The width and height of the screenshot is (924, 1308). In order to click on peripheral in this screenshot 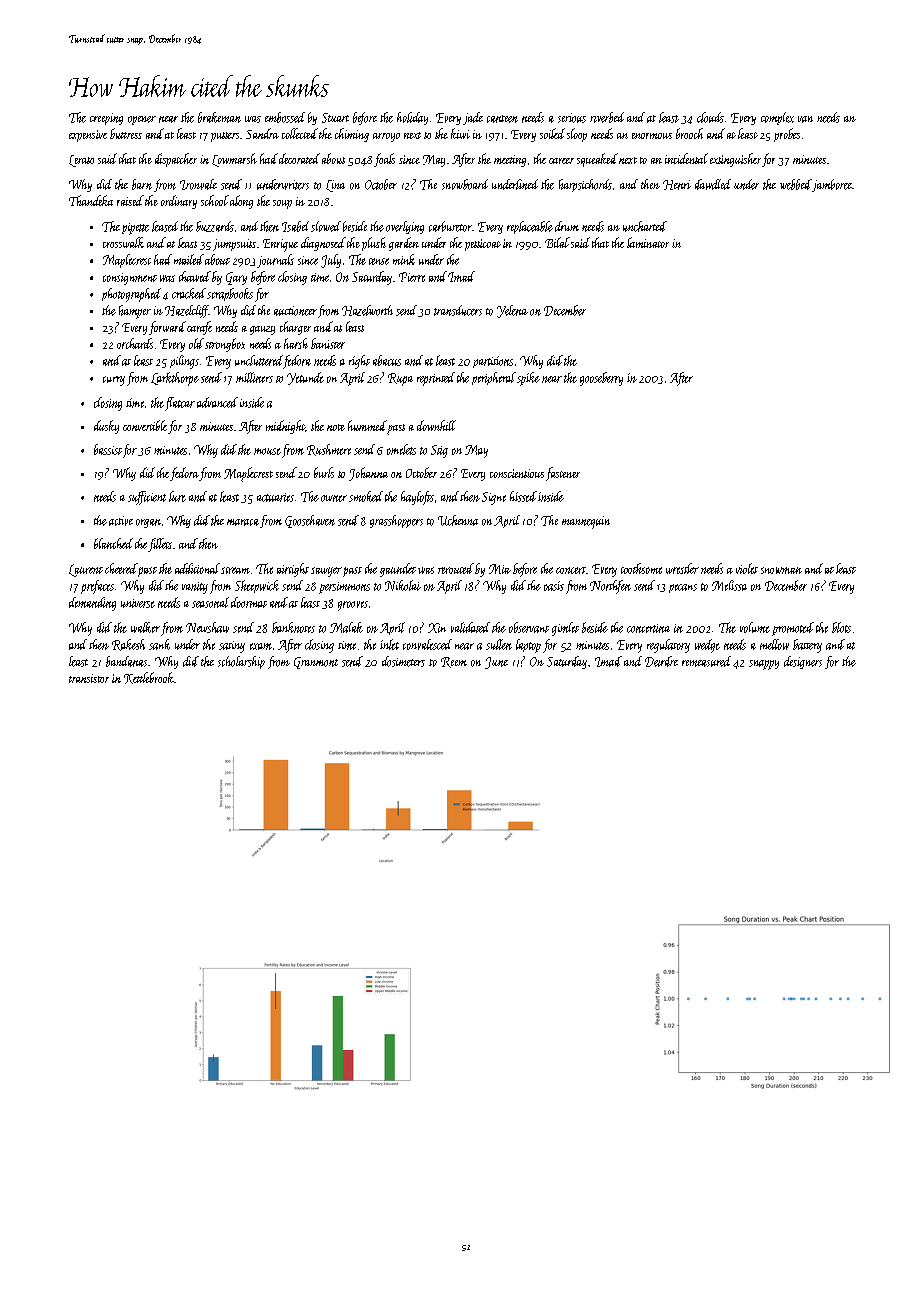, I will do `click(494, 378)`.
